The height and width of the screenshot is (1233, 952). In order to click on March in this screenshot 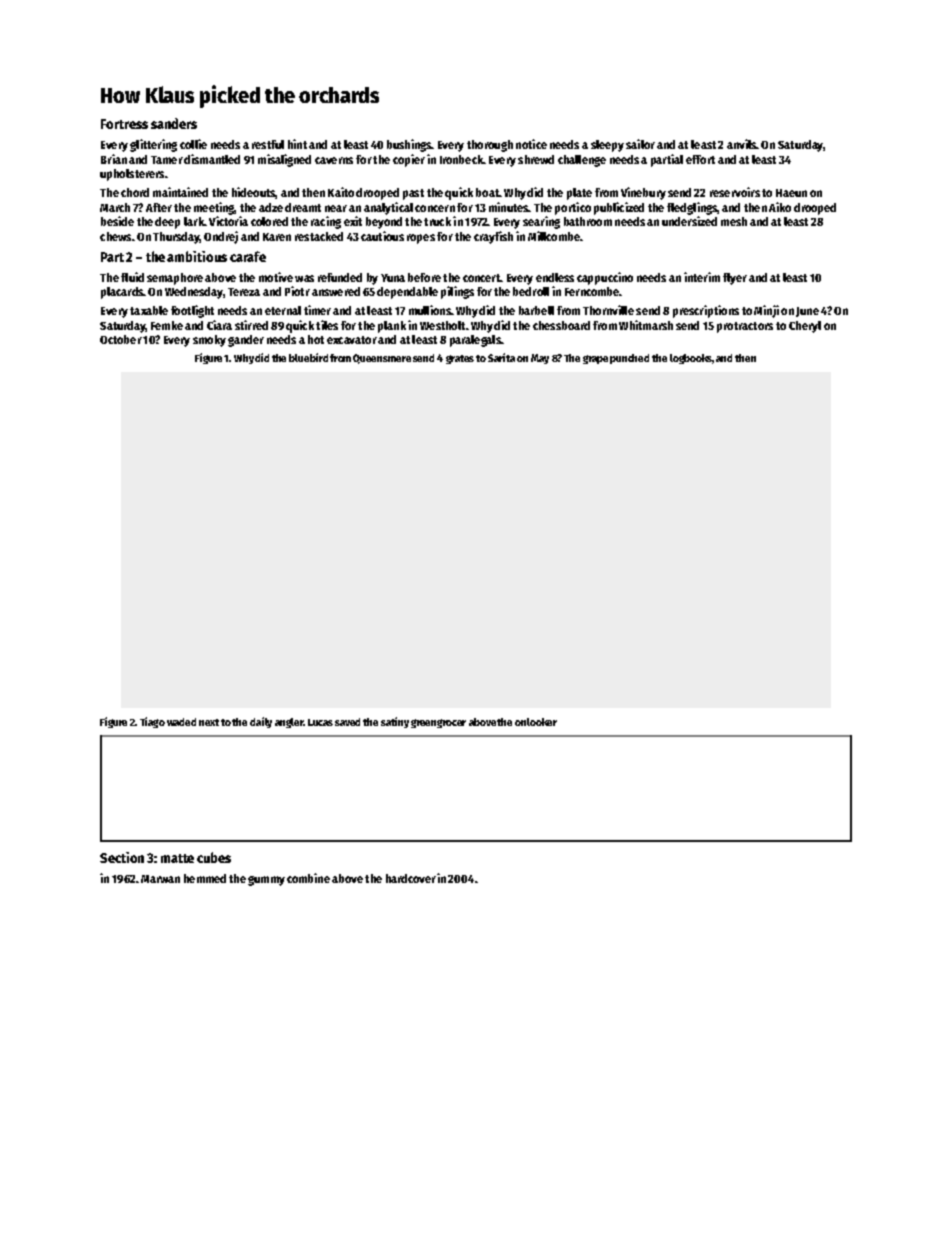, I will do `click(115, 207)`.
